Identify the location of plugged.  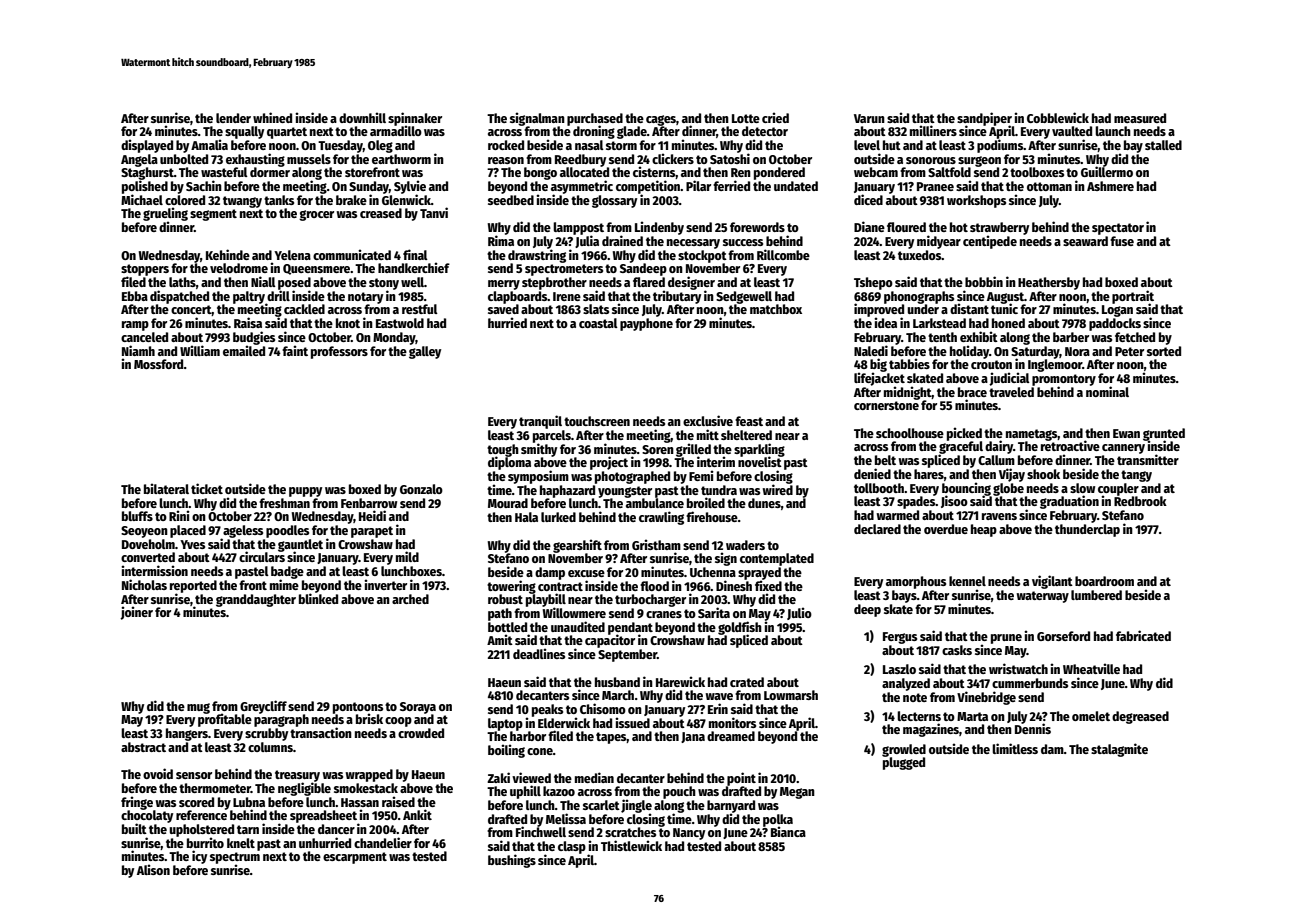
(904, 763).
